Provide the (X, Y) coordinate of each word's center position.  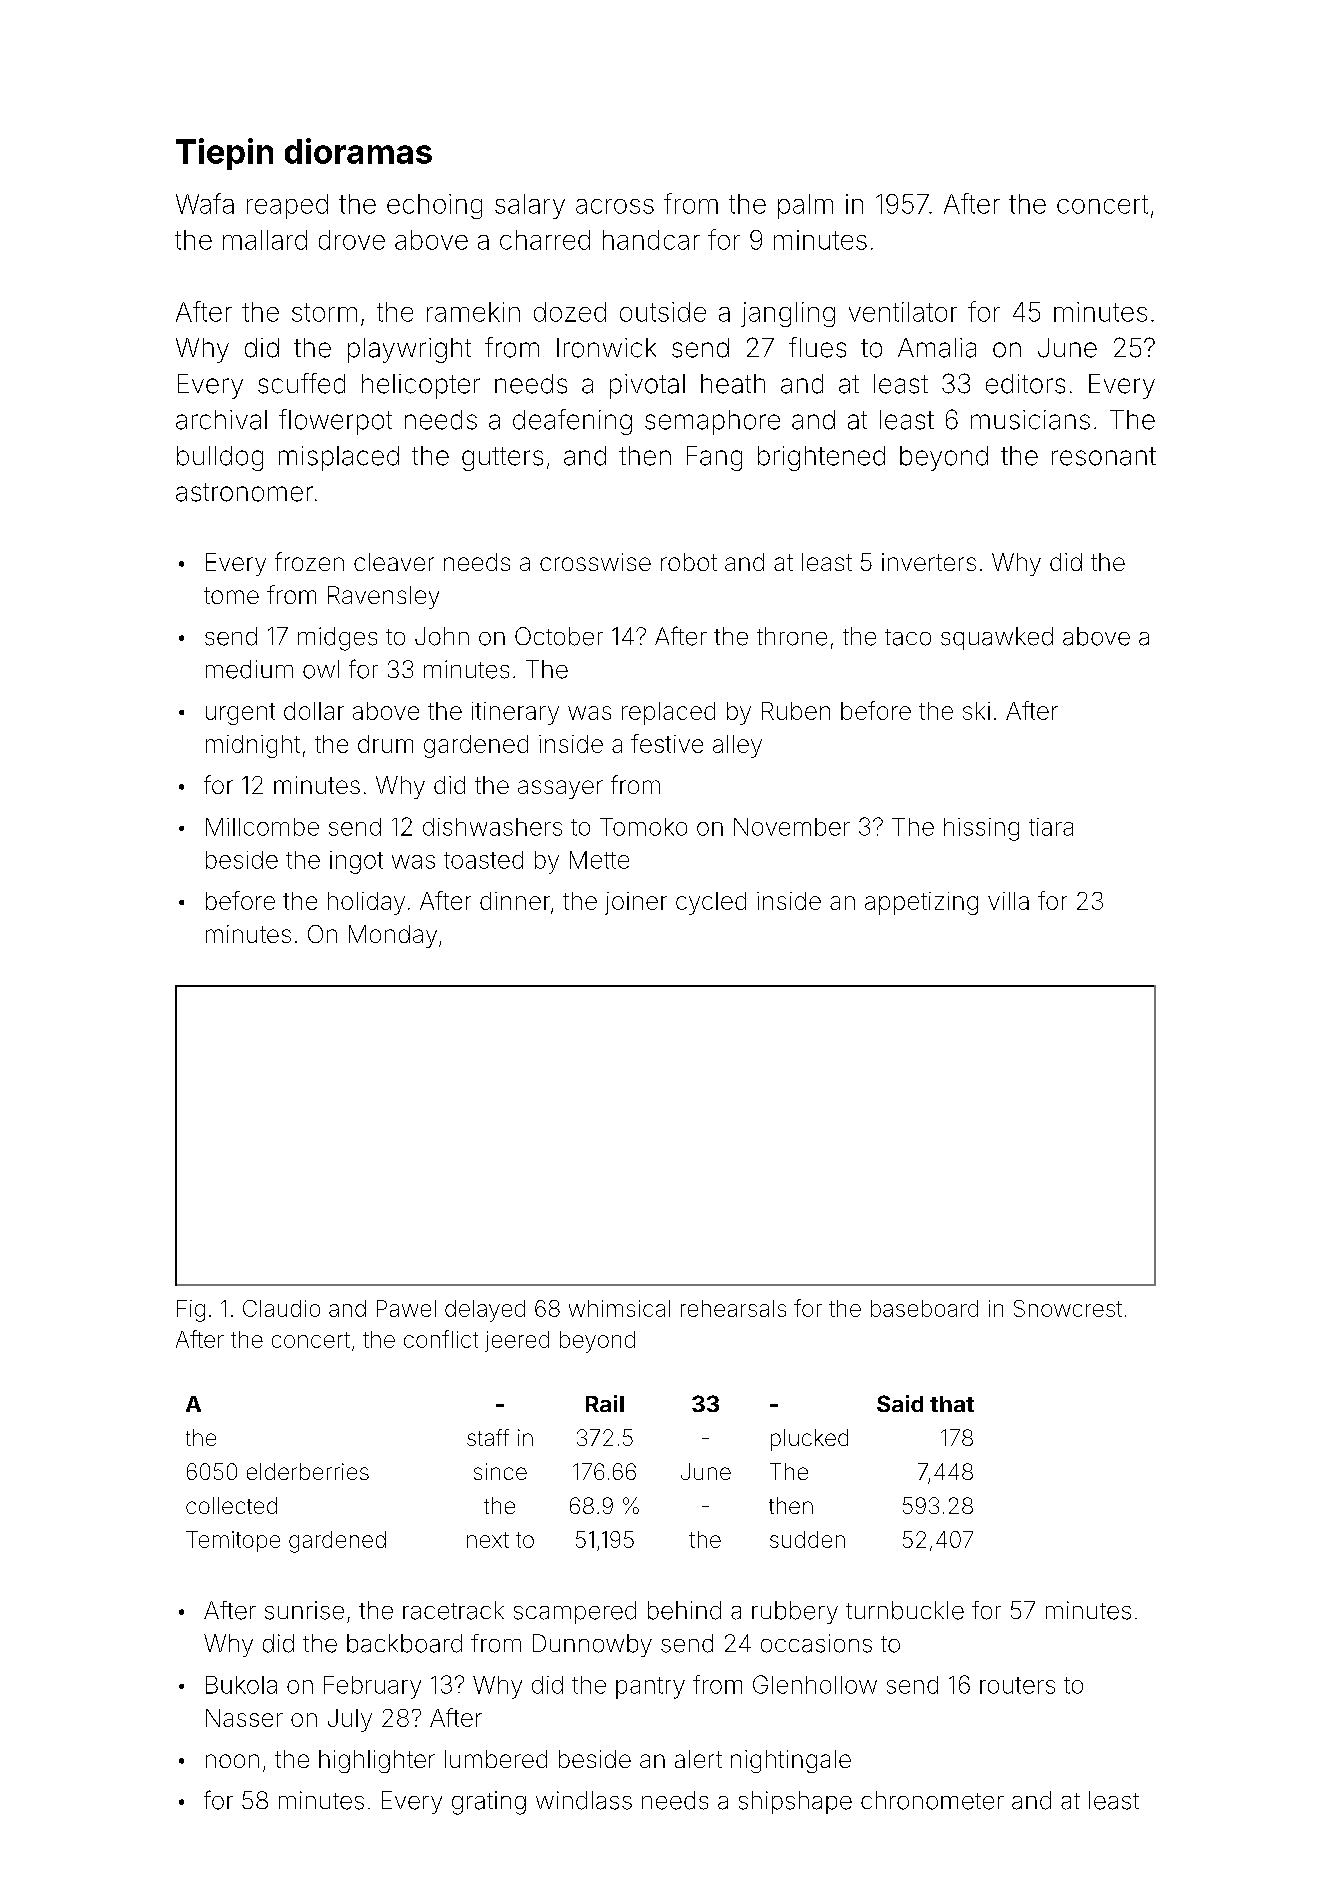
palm (805, 206)
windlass (584, 1800)
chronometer (932, 1800)
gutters (502, 459)
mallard (265, 240)
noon (232, 1761)
